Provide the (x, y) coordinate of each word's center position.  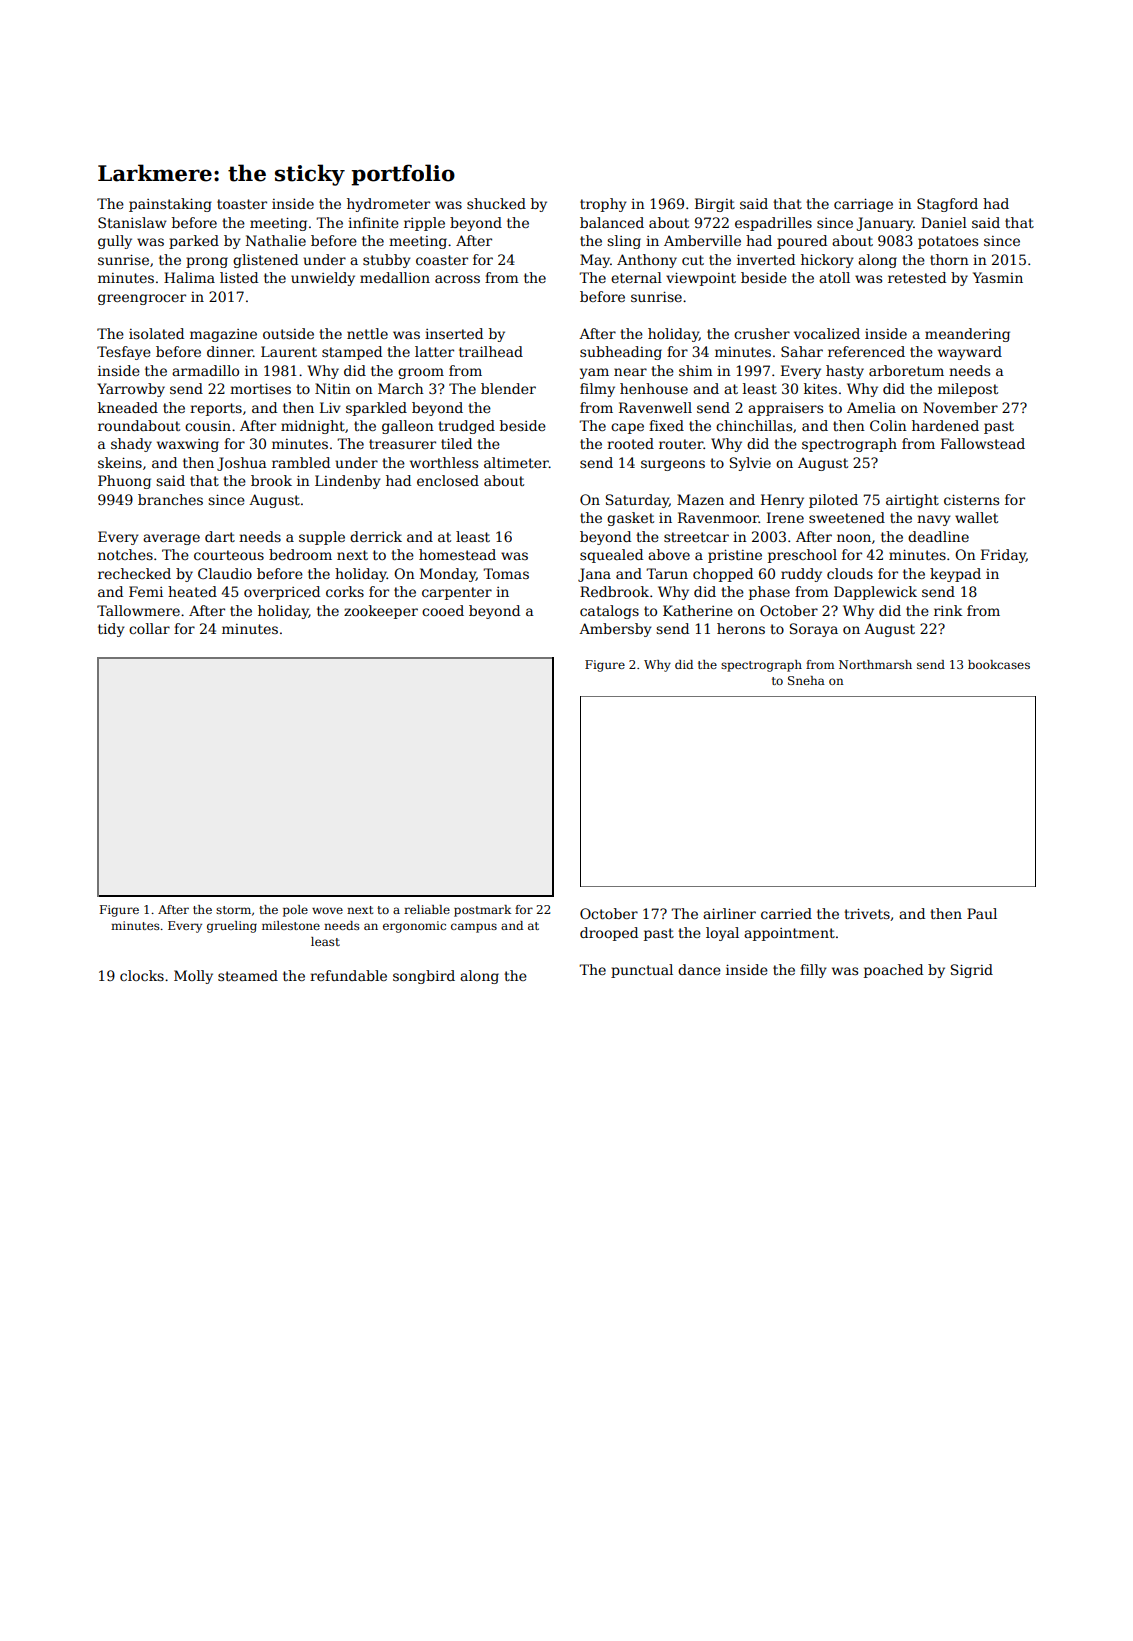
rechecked (134, 573)
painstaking (170, 205)
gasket (630, 519)
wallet (976, 517)
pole (295, 911)
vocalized (827, 333)
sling (624, 242)
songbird (424, 977)
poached (893, 971)
